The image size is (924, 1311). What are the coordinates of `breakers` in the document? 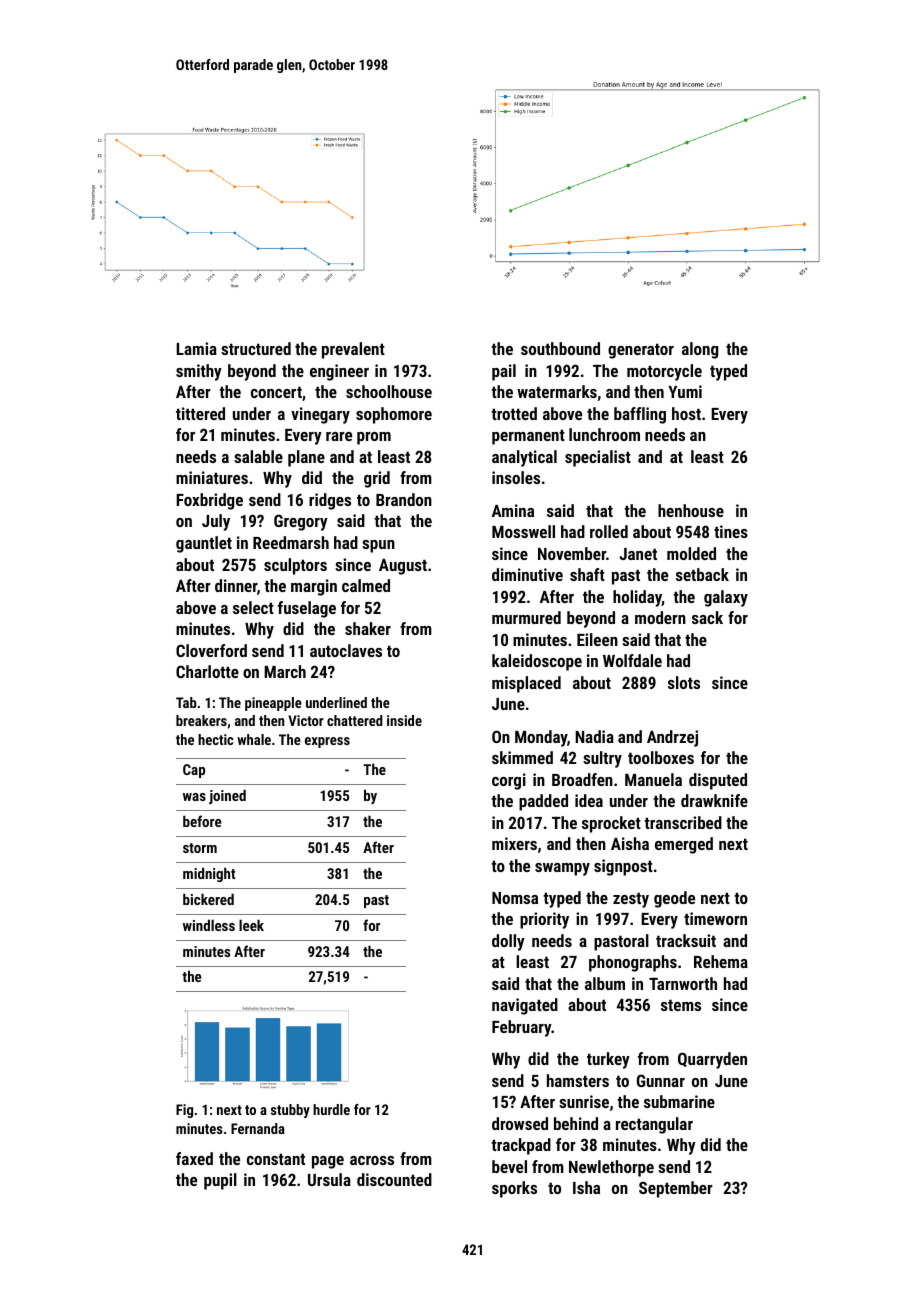 It's located at (201, 720).
